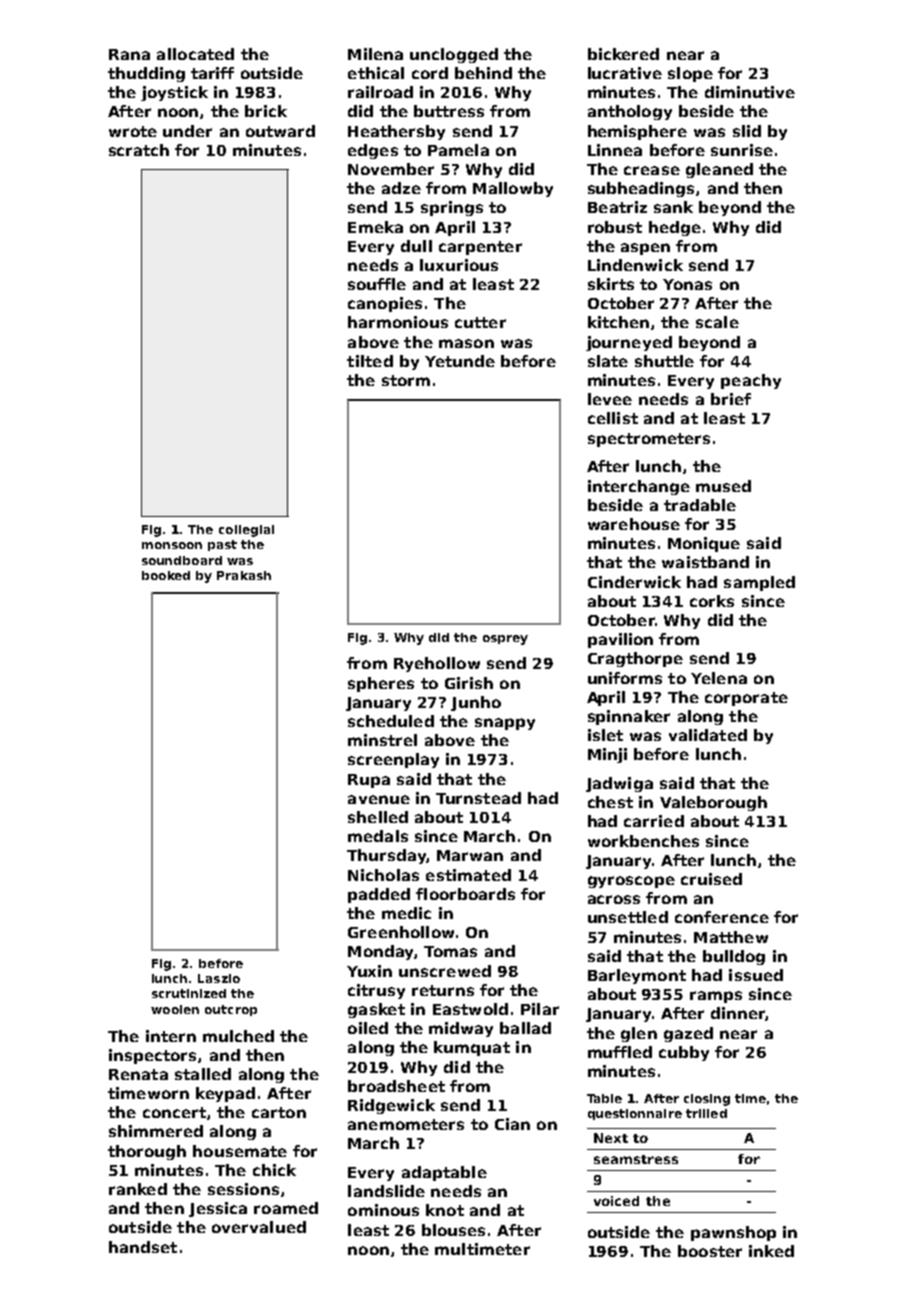 The height and width of the image is (1316, 908). I want to click on Ryehollow, so click(437, 664).
